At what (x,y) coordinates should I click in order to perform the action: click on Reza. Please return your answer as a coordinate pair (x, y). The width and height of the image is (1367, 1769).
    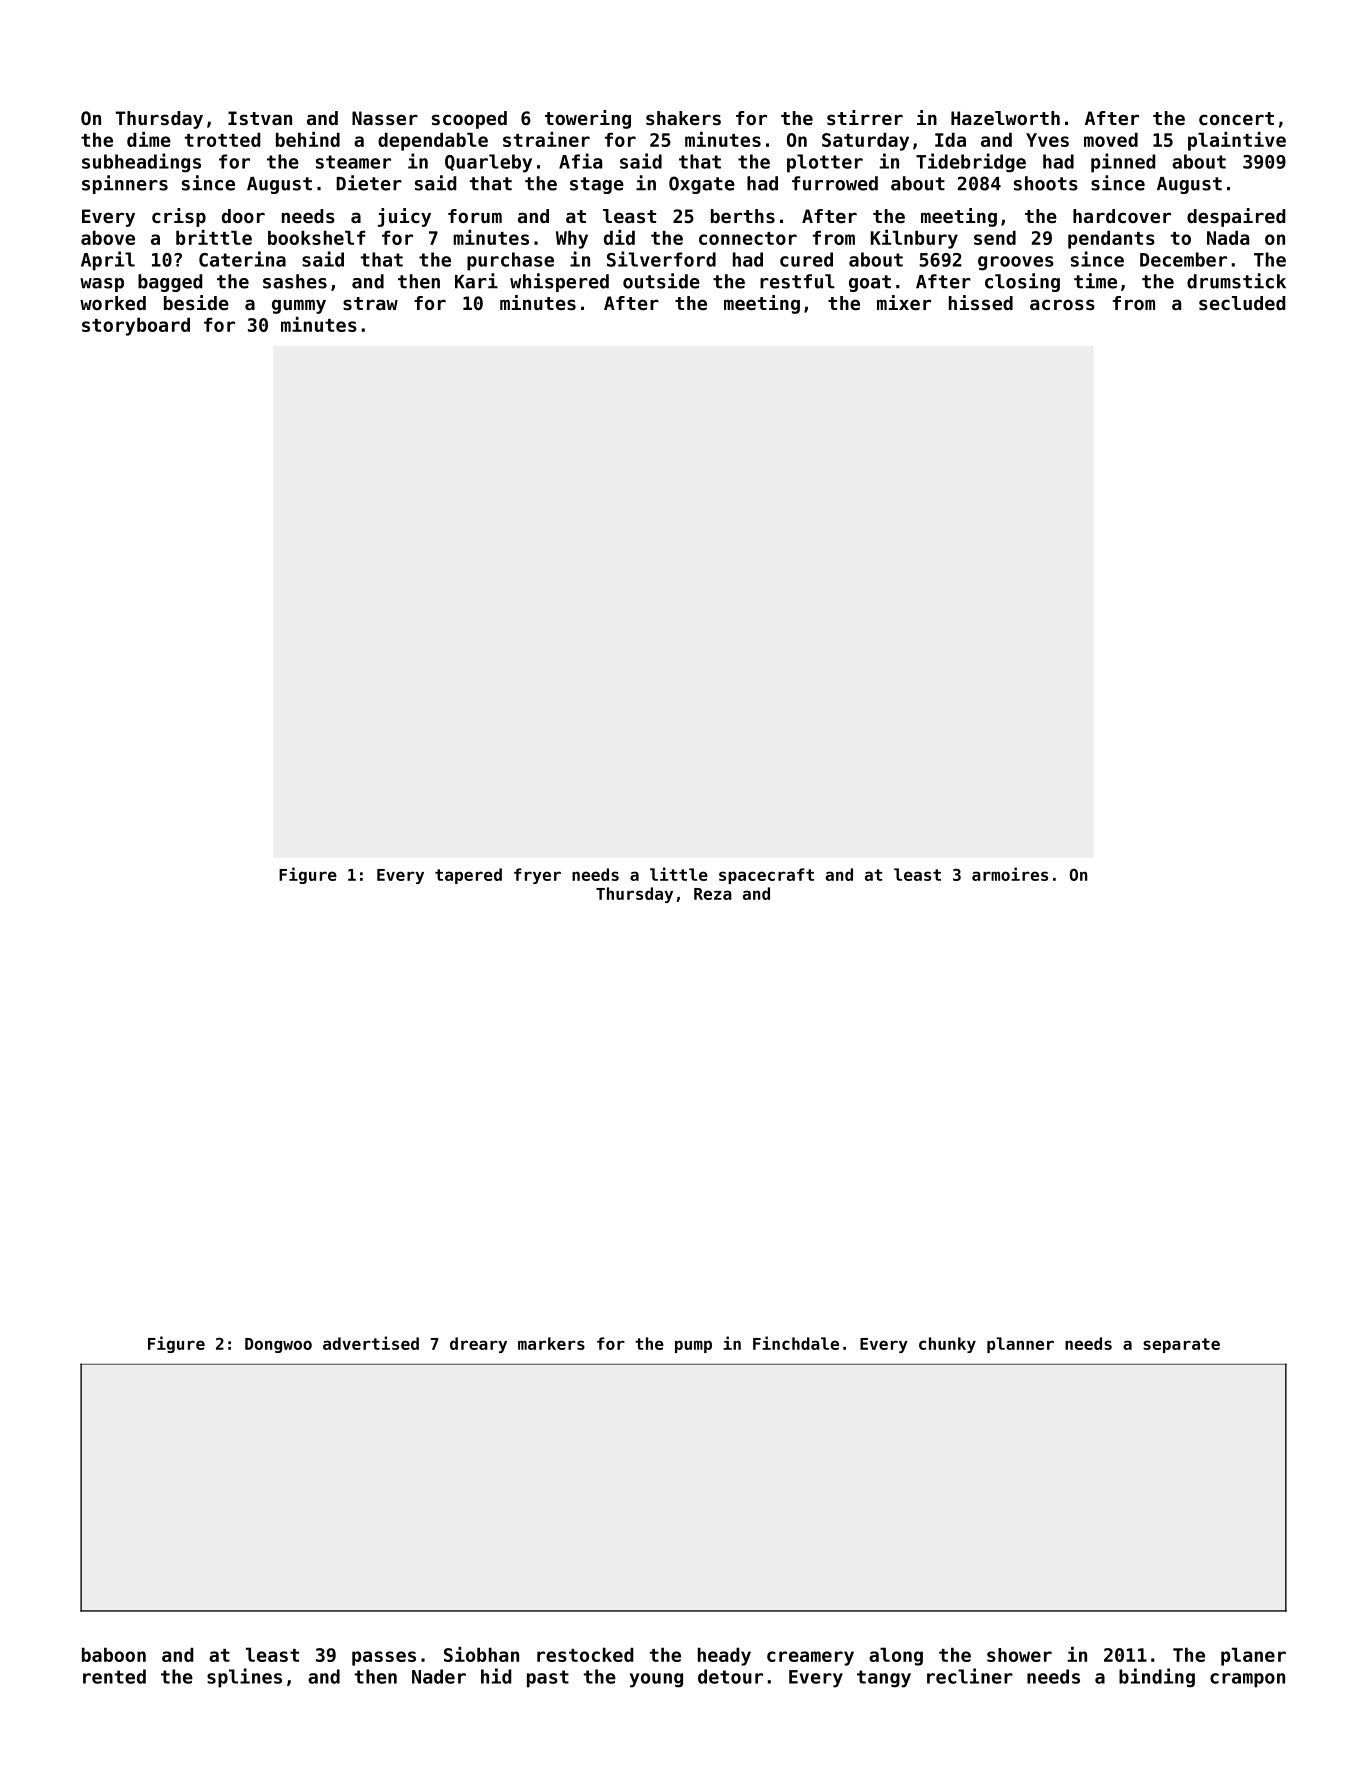
    Looking at the image, I should click on (713, 894).
